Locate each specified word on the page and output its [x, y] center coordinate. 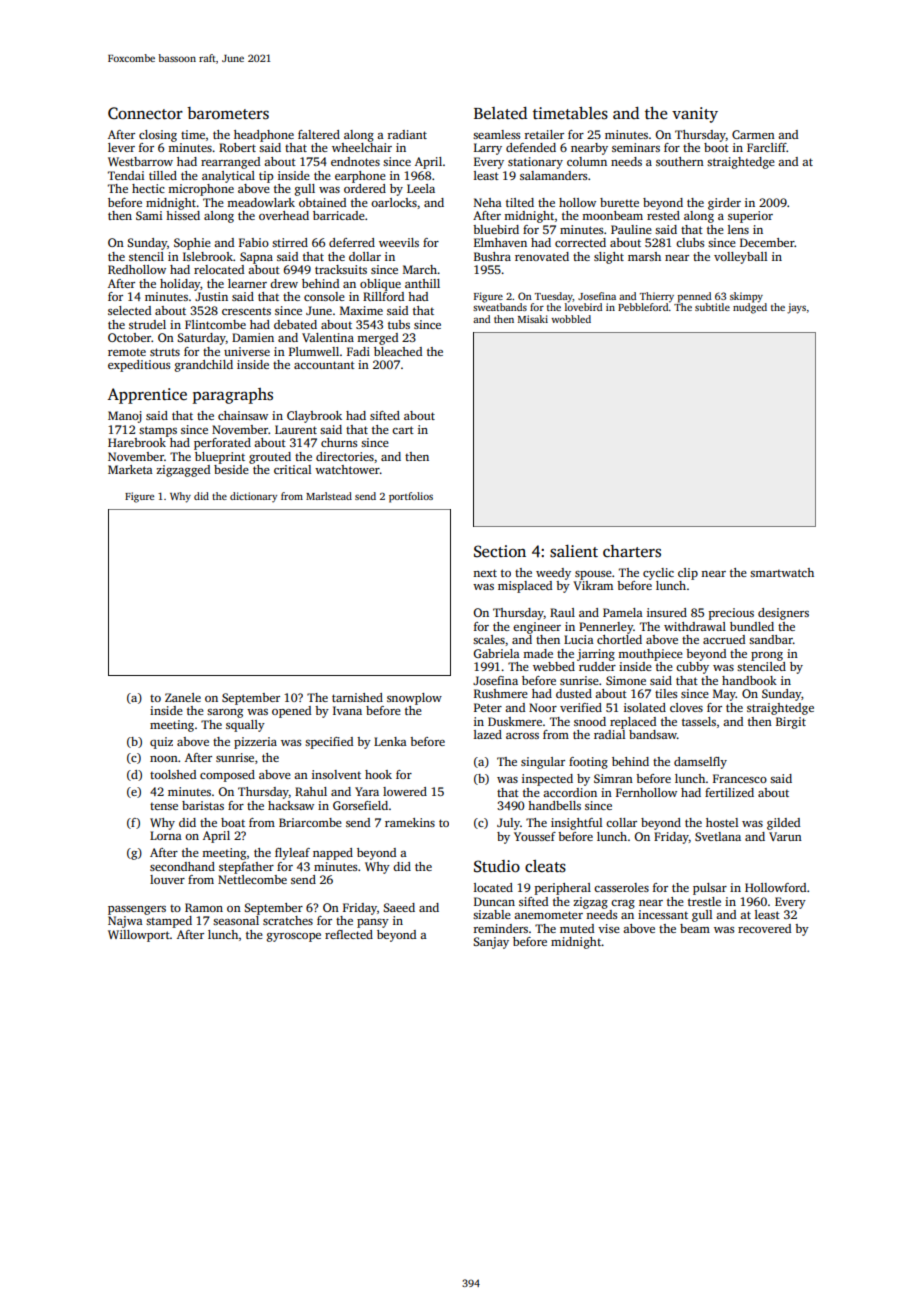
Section [500, 551]
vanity [695, 115]
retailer [544, 134]
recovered [764, 928]
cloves [686, 707]
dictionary [253, 497]
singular [543, 763]
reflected [349, 934]
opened [291, 712]
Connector [145, 113]
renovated [542, 256]
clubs [690, 242]
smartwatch [782, 572]
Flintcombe [215, 324]
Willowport [139, 936]
